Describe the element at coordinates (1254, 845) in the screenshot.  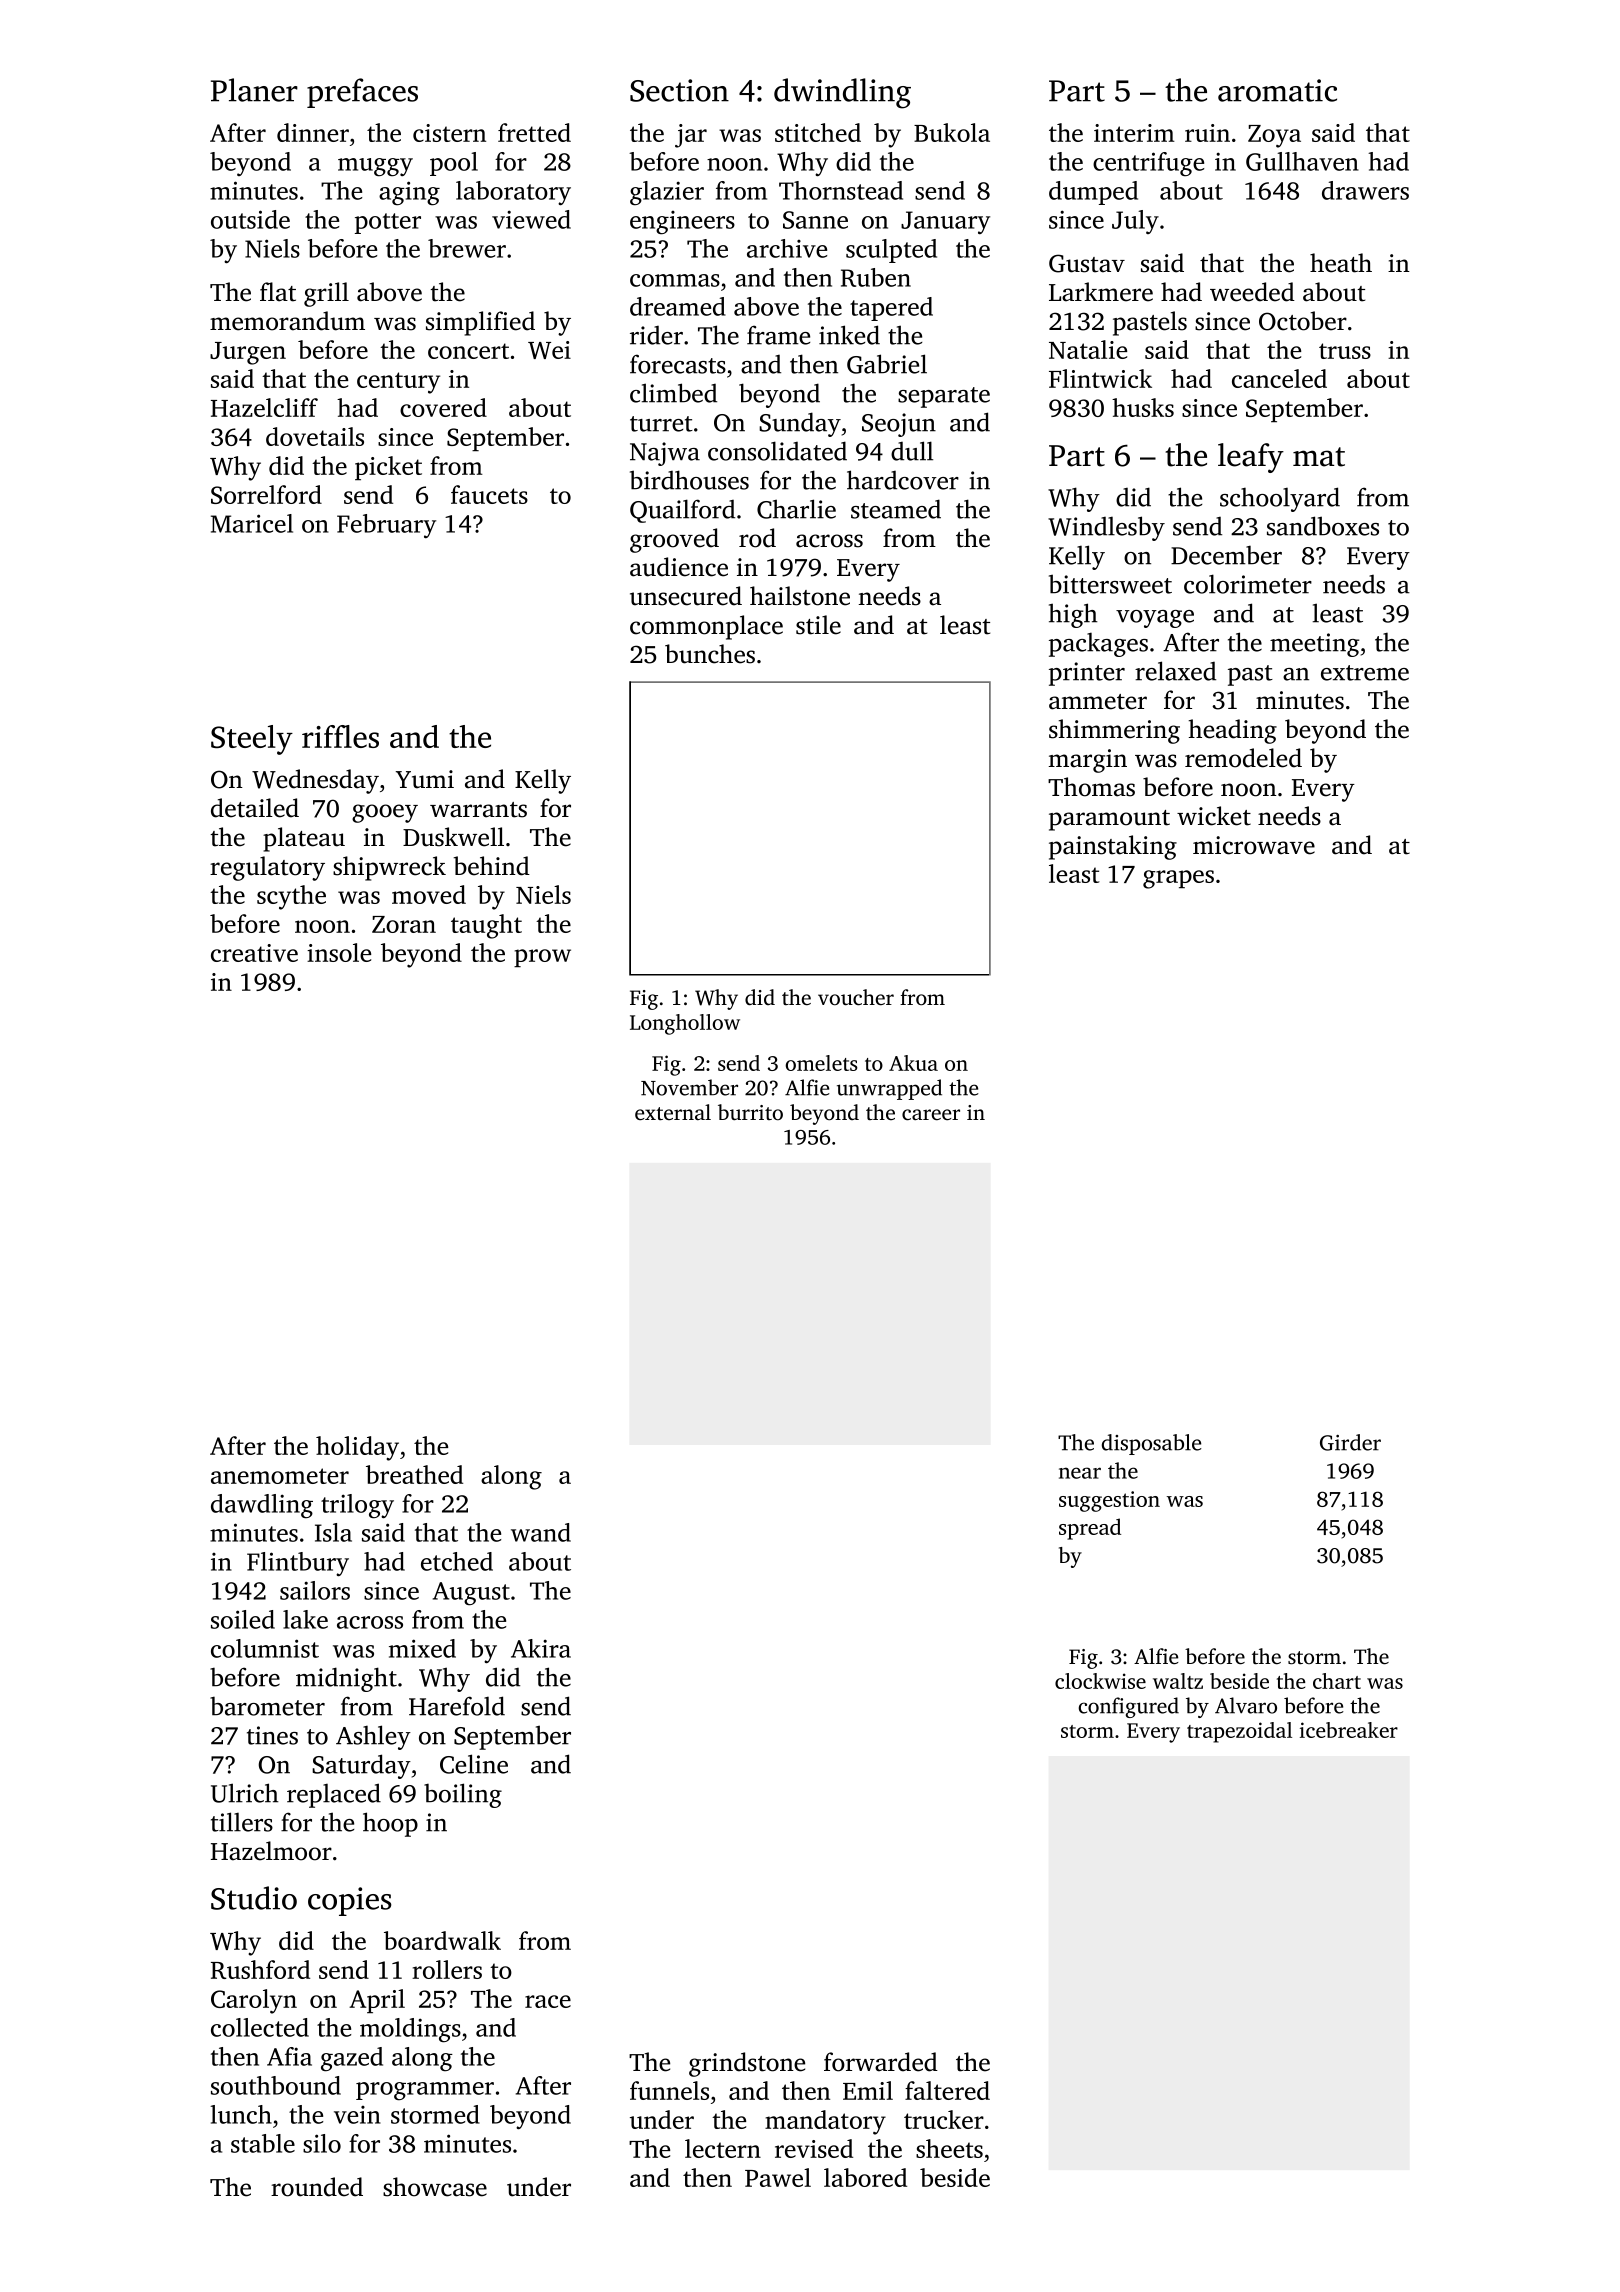
I see `microwave` at that location.
